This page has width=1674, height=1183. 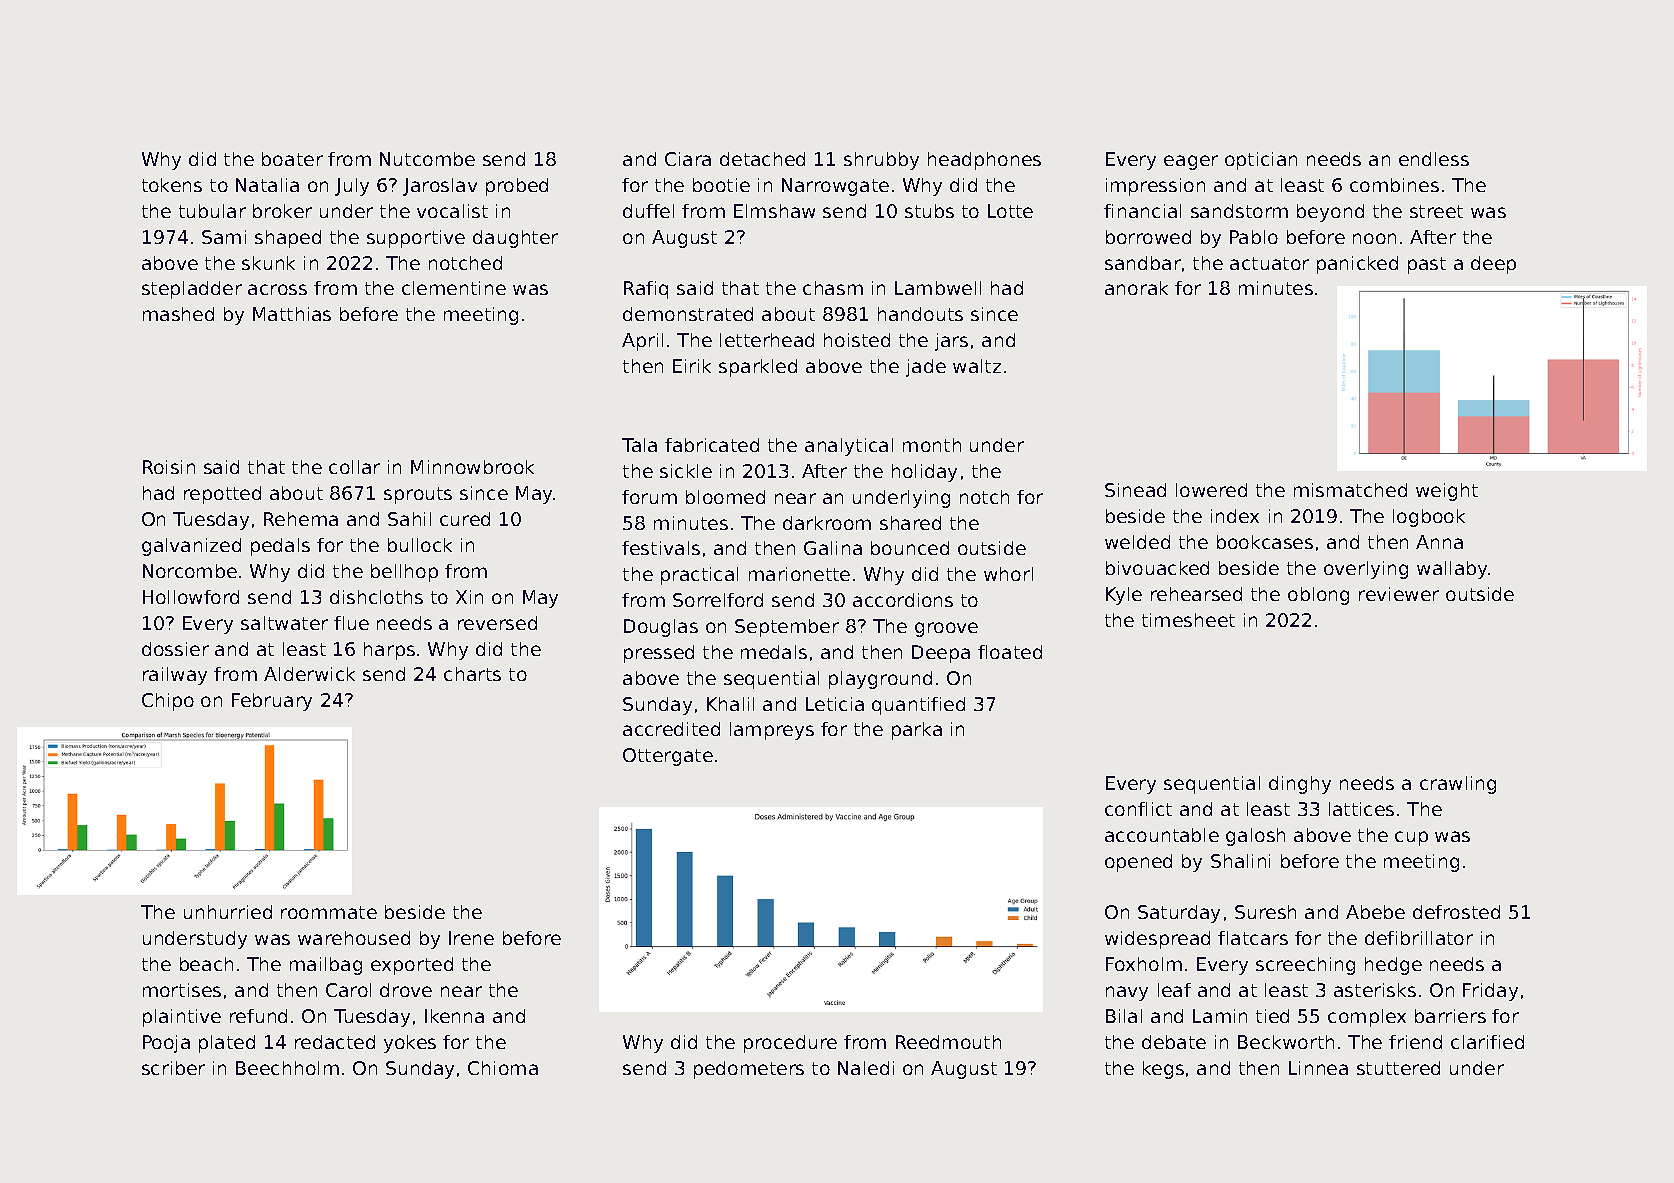 What do you see at coordinates (389, 651) in the page?
I see `harps` at bounding box center [389, 651].
